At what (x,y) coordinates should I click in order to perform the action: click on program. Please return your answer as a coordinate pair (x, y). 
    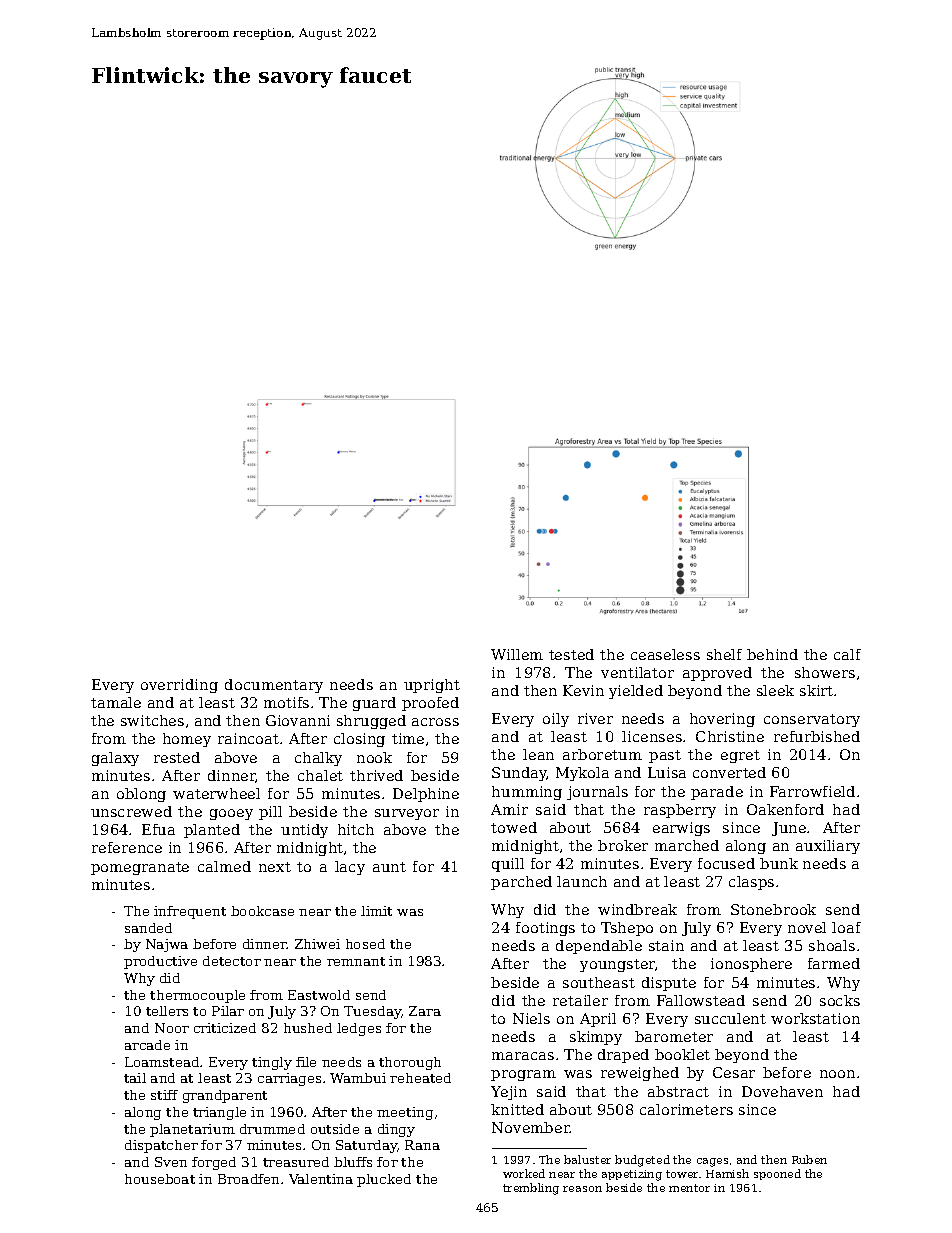
    Looking at the image, I should click on (523, 1075).
